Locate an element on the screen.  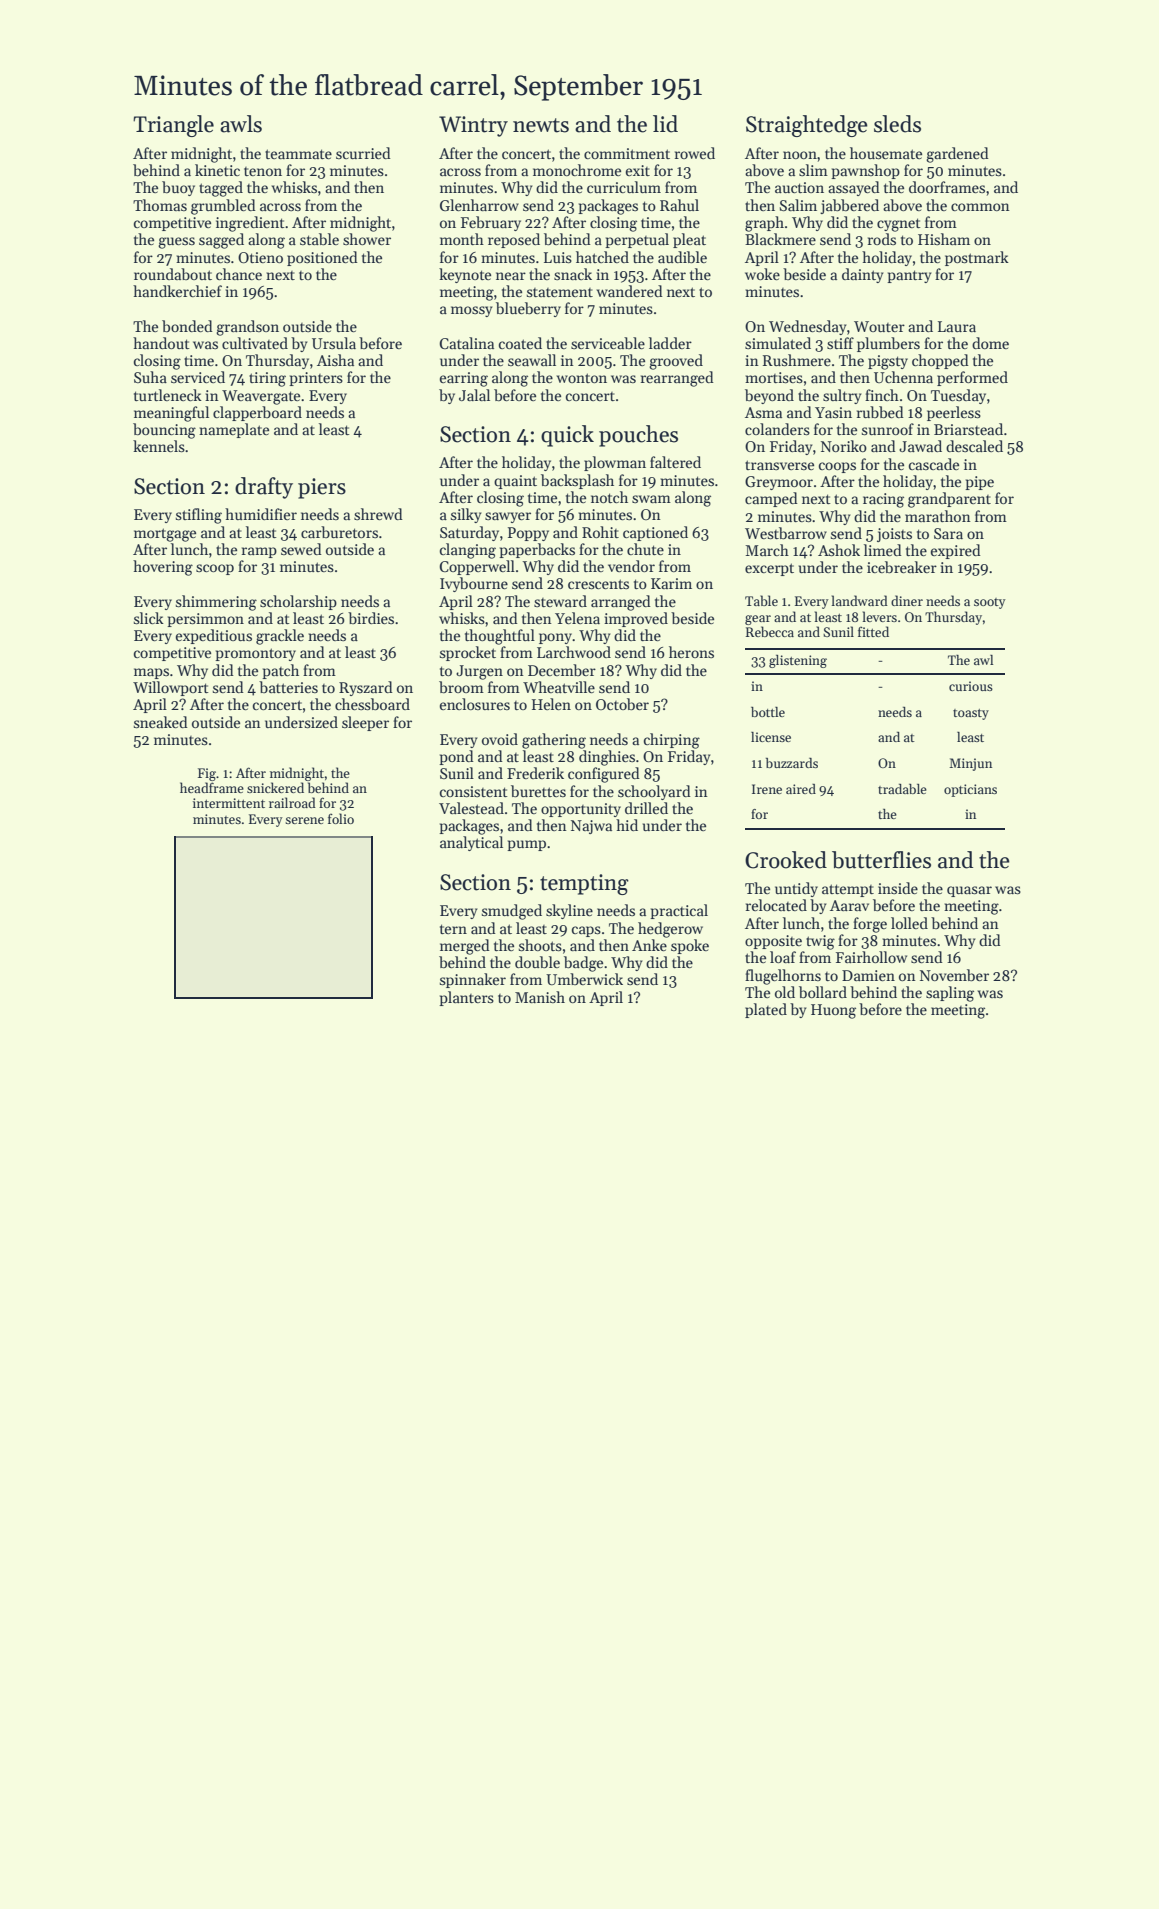
sneaked is located at coordinates (161, 722).
